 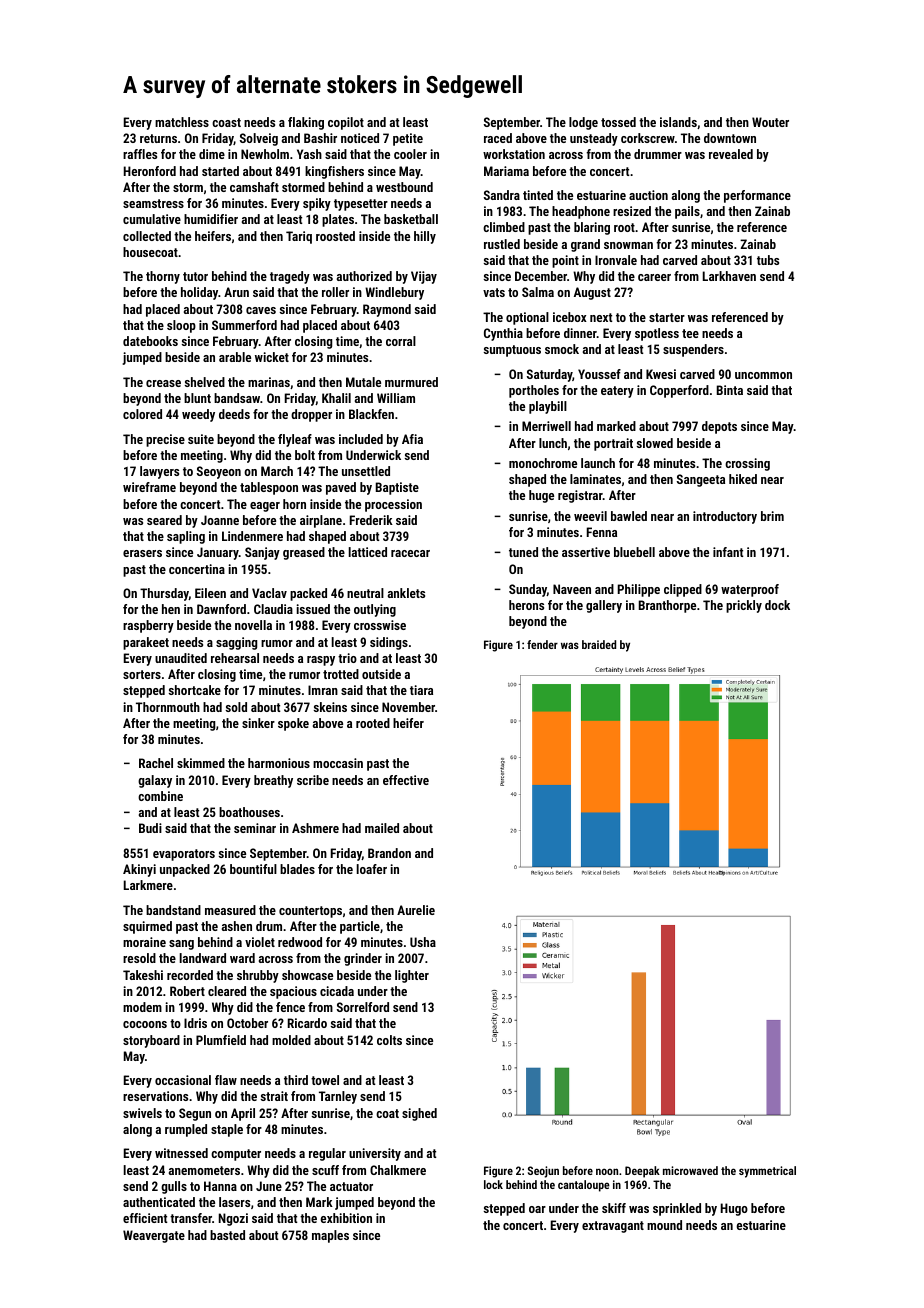 I want to click on dock, so click(x=777, y=605).
